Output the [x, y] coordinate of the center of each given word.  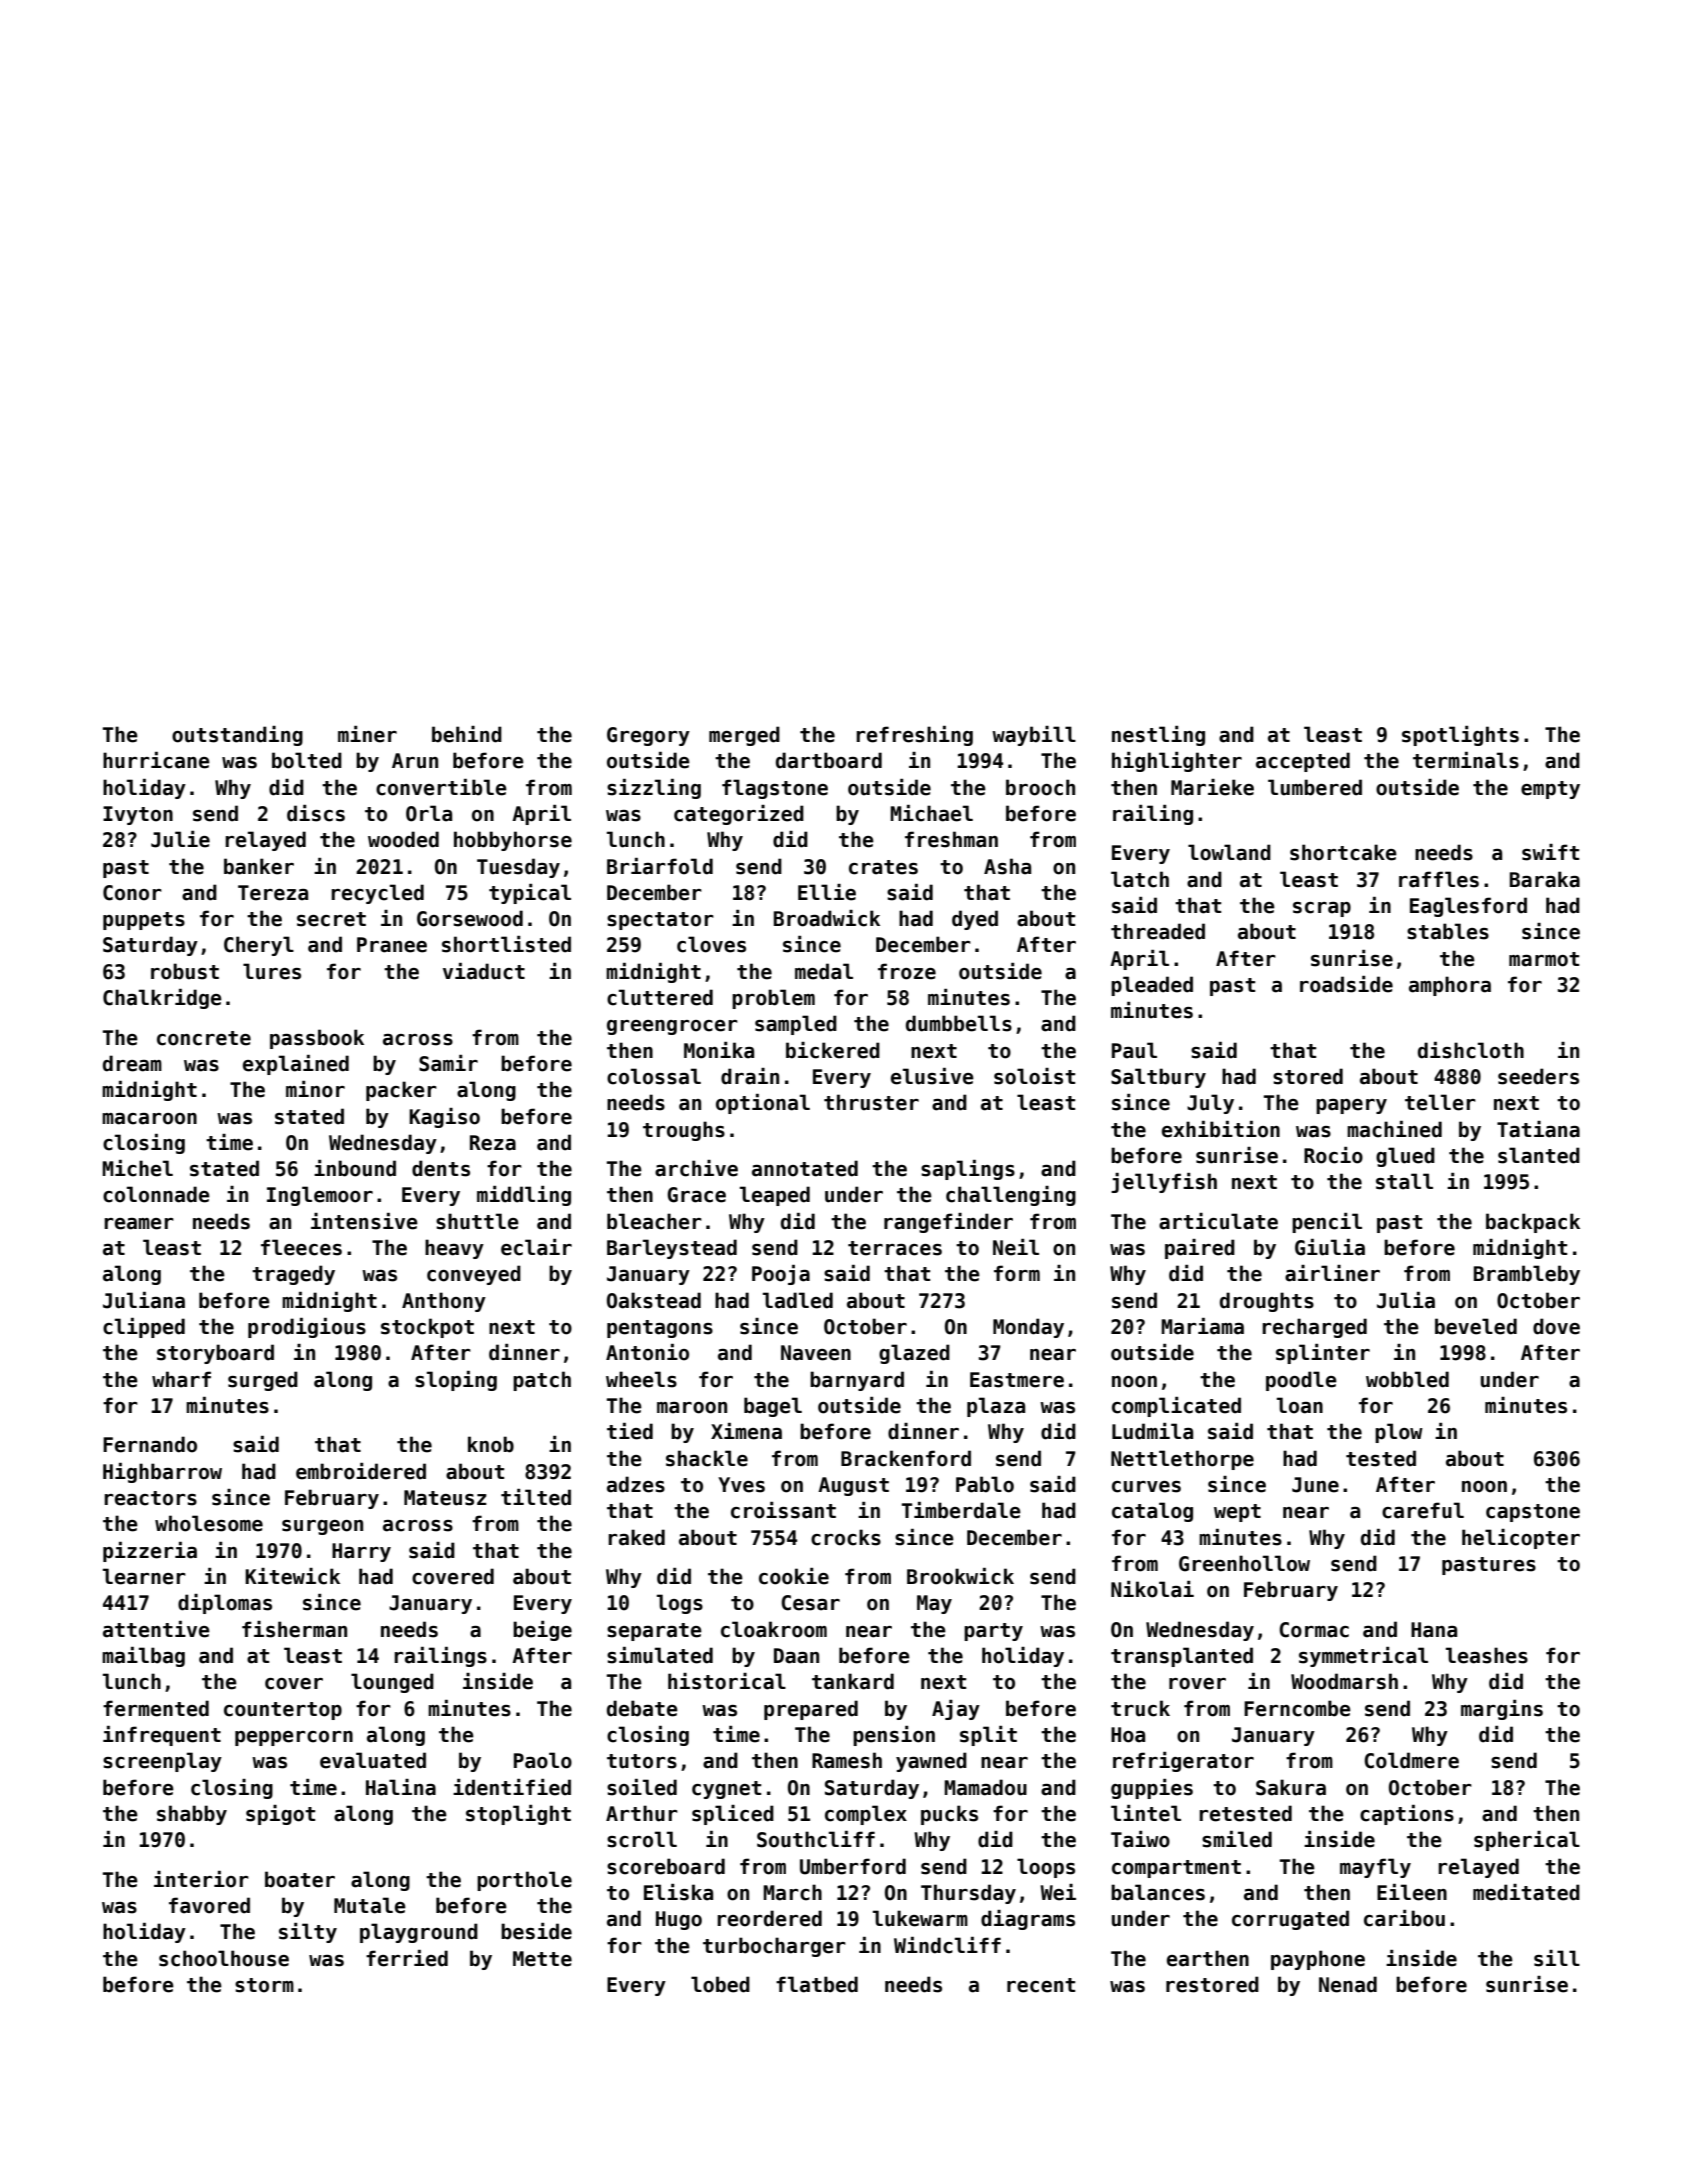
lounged [392, 1683]
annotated [805, 1168]
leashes [1487, 1655]
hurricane [156, 760]
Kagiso [444, 1118]
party [993, 1632]
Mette [542, 1959]
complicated [1176, 1407]
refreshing [914, 736]
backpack [1533, 1223]
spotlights [1460, 736]
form [1017, 1273]
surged [263, 1381]
